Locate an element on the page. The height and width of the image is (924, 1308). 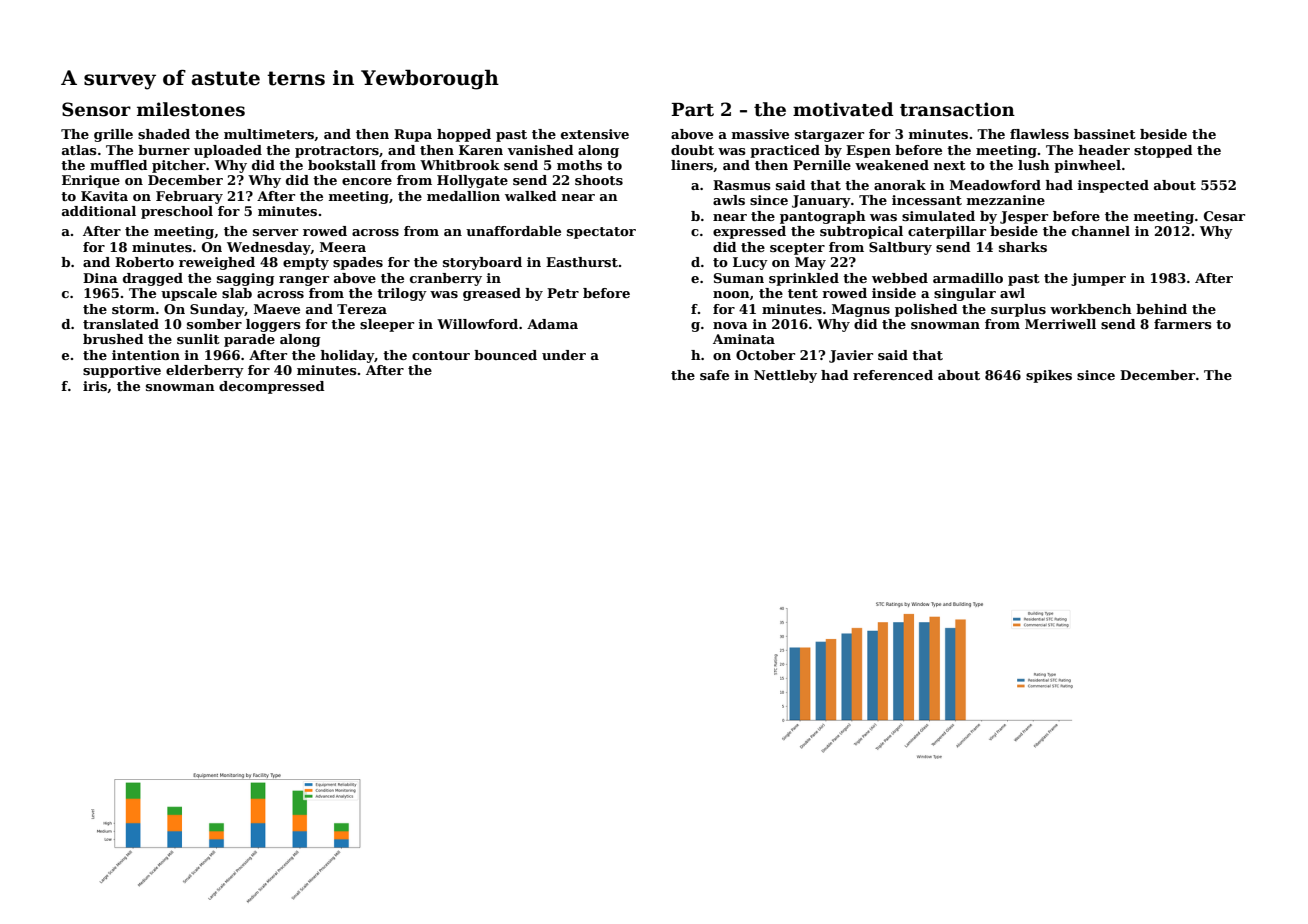
transaction is located at coordinates (957, 109).
